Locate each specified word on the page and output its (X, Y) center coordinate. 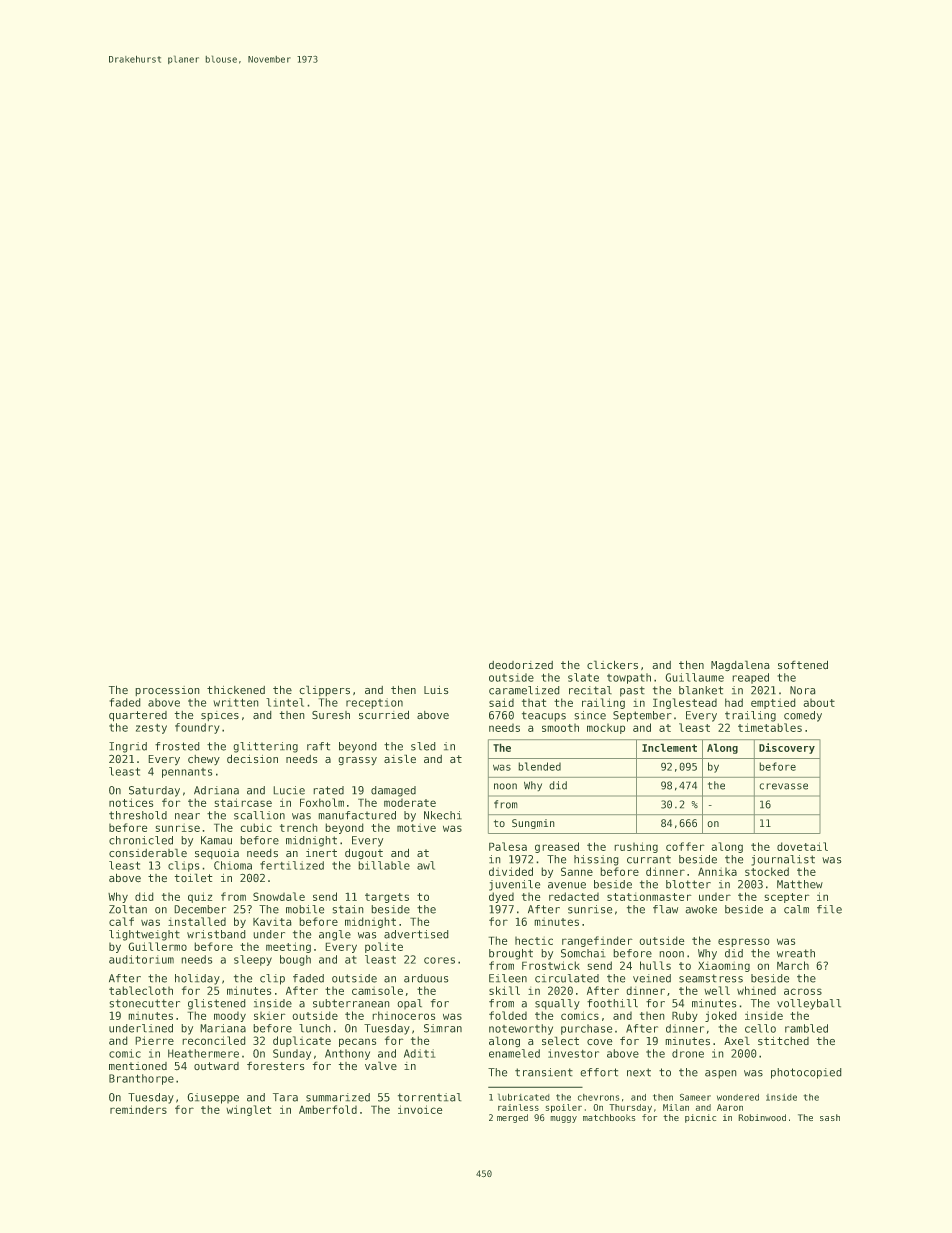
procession (167, 691)
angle (335, 935)
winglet (248, 1110)
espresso (744, 942)
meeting (288, 947)
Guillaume (694, 677)
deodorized (521, 665)
